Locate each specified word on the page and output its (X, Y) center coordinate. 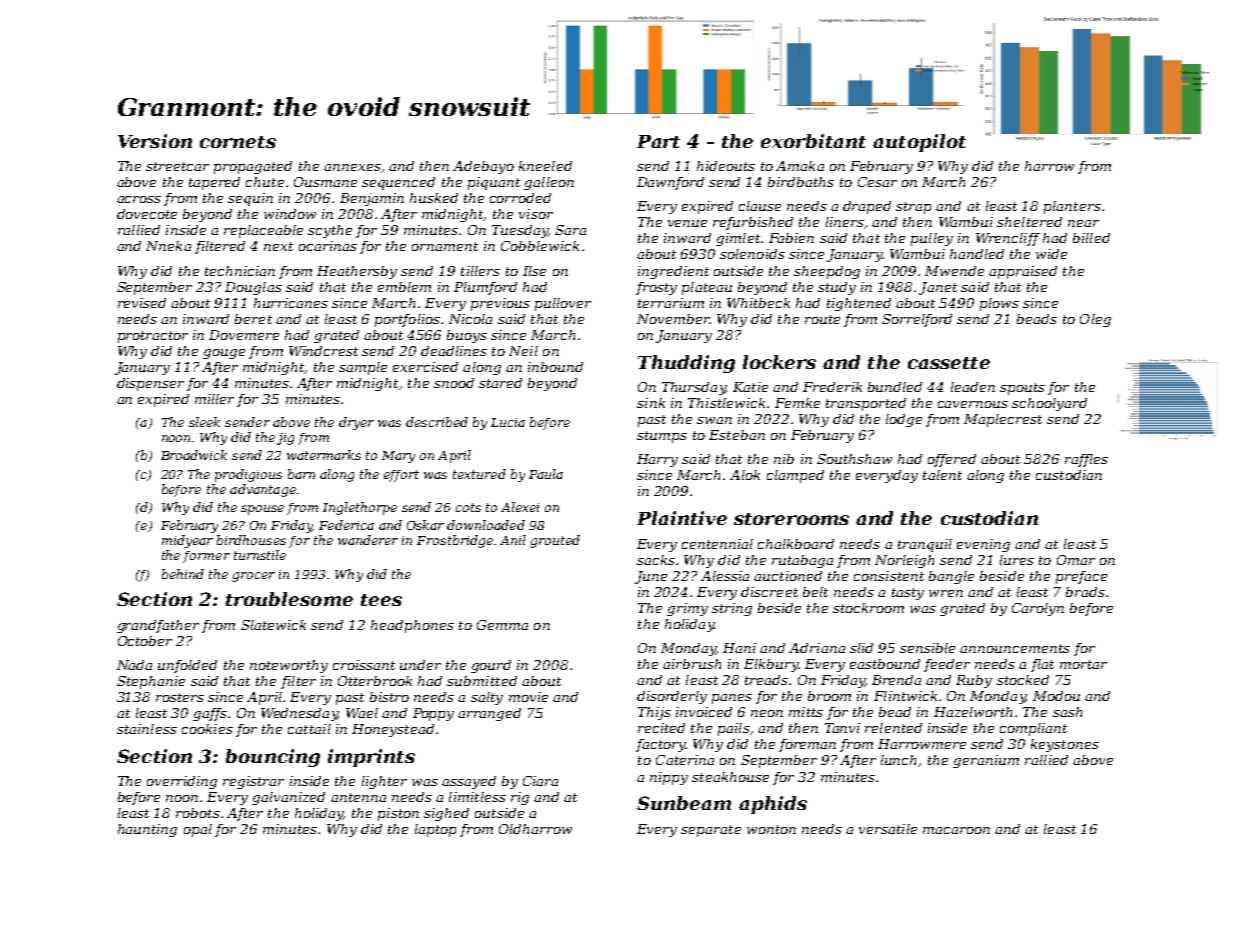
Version (155, 141)
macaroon (956, 830)
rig (520, 798)
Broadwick (194, 455)
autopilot (919, 143)
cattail (309, 729)
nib (784, 459)
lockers (779, 362)
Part (658, 141)
